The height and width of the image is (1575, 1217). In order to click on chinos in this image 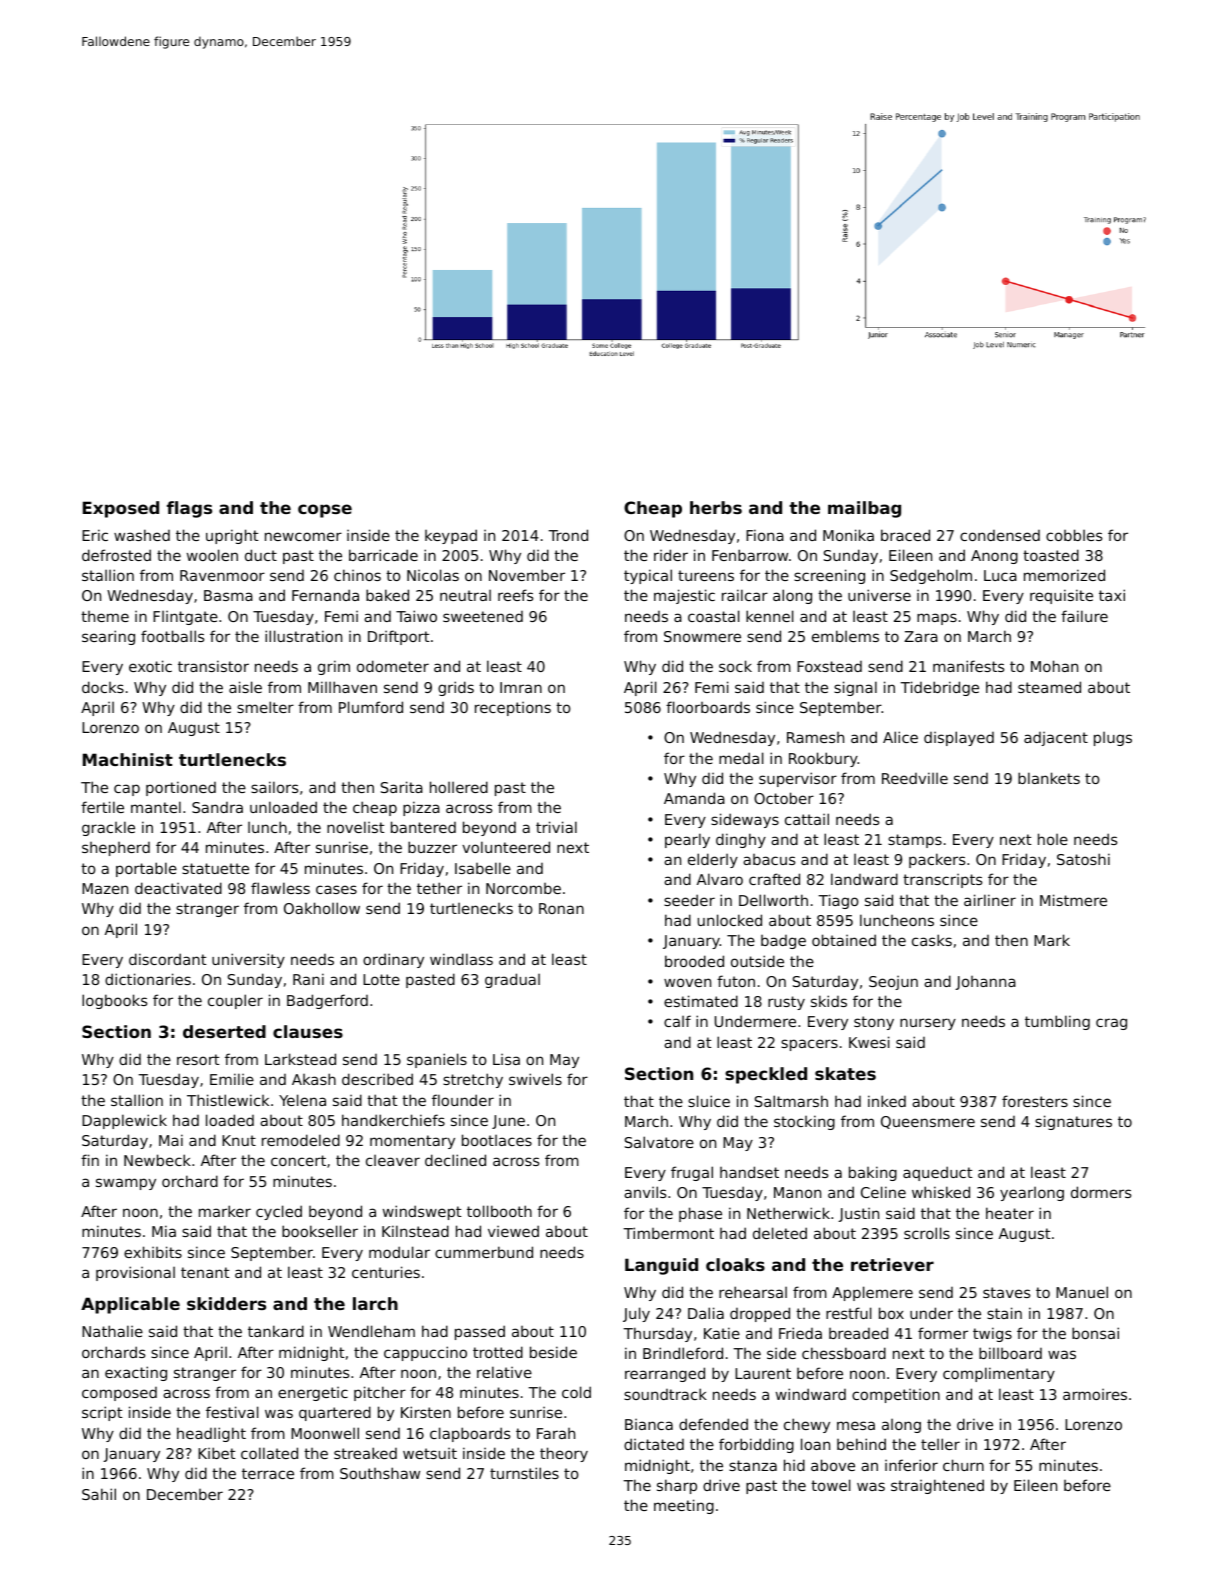, I will do `click(357, 575)`.
